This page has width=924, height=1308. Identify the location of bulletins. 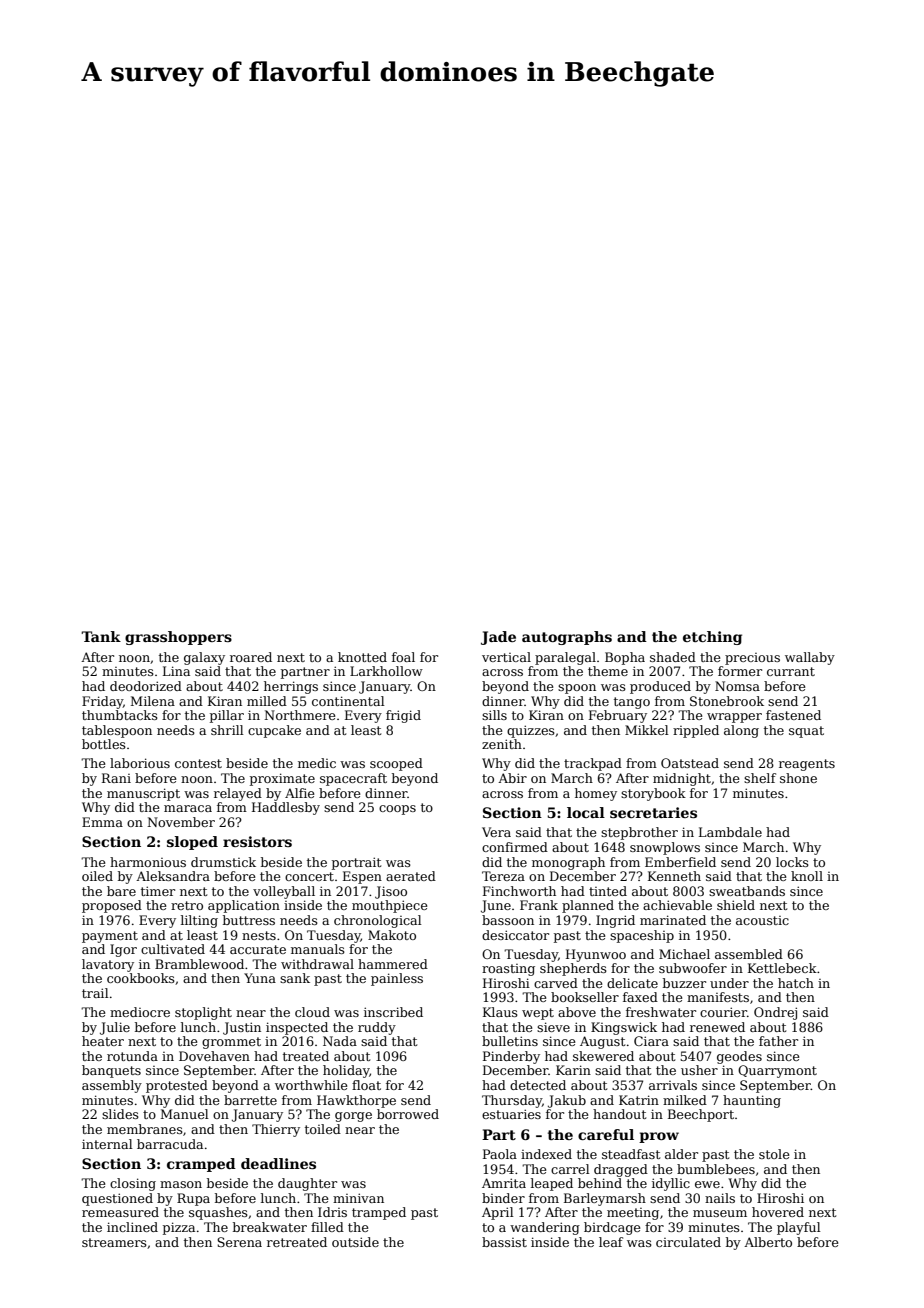
(510, 1041).
